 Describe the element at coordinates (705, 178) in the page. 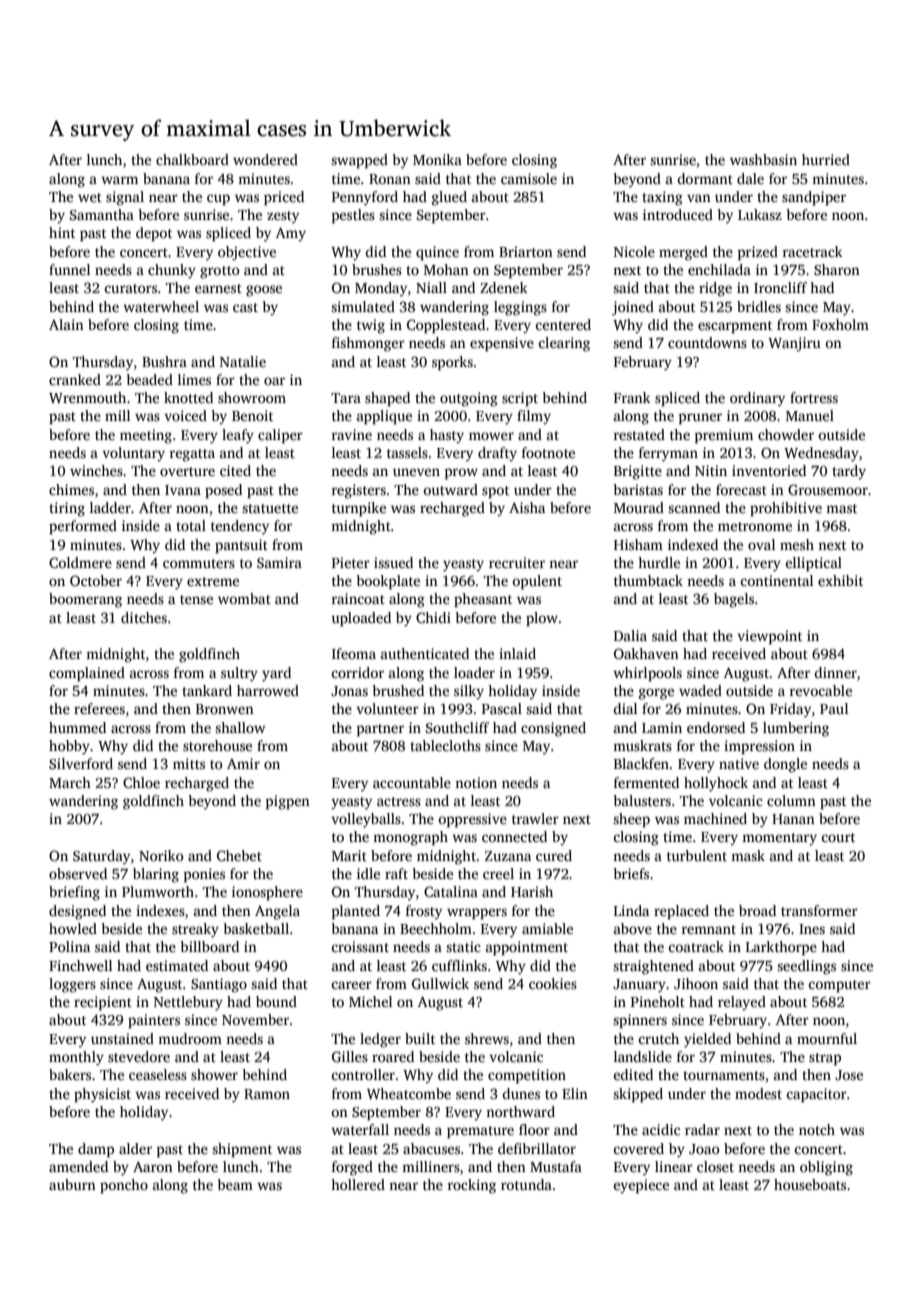

I see `dormant` at that location.
